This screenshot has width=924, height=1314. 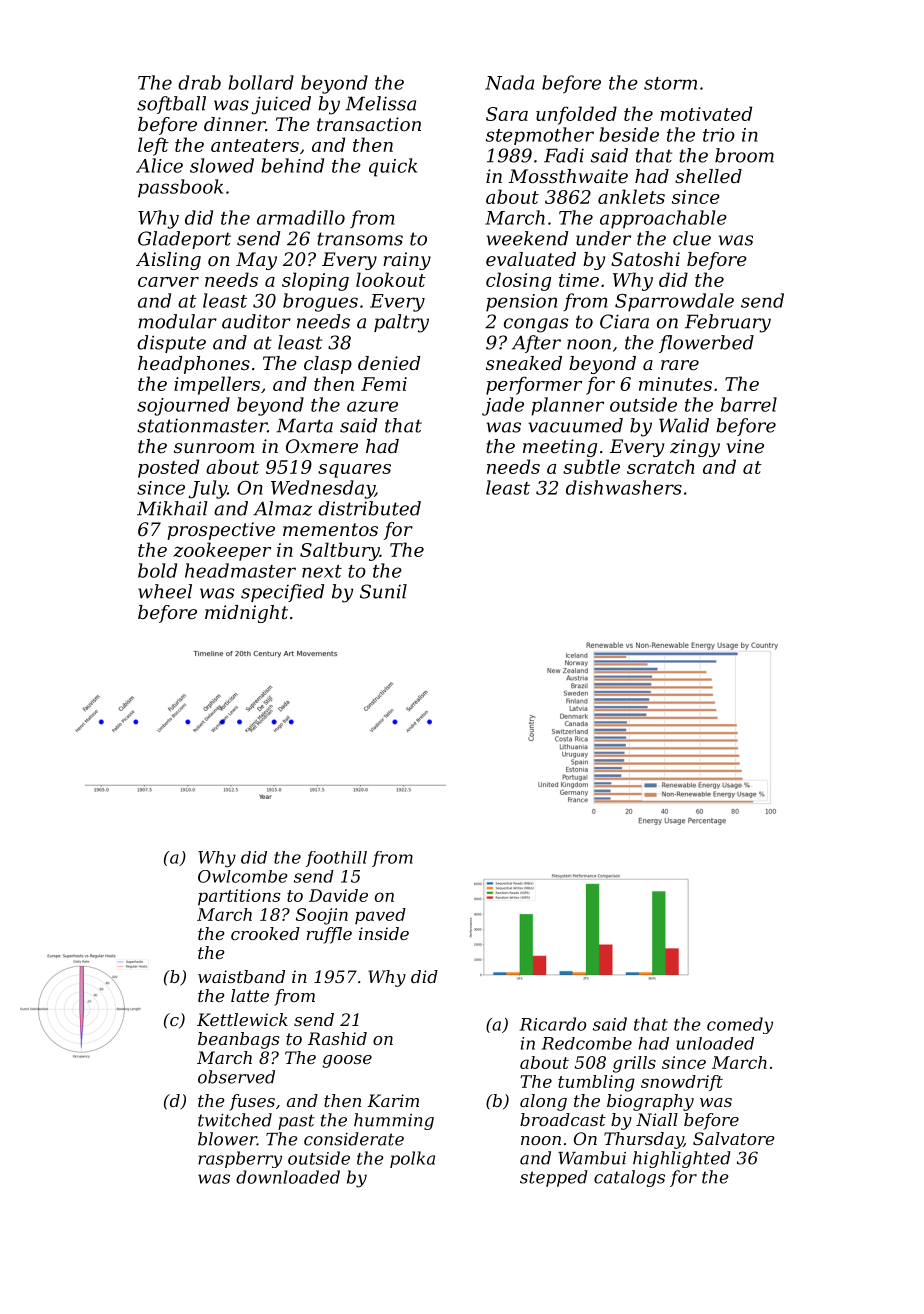 I want to click on weekend, so click(x=527, y=238).
